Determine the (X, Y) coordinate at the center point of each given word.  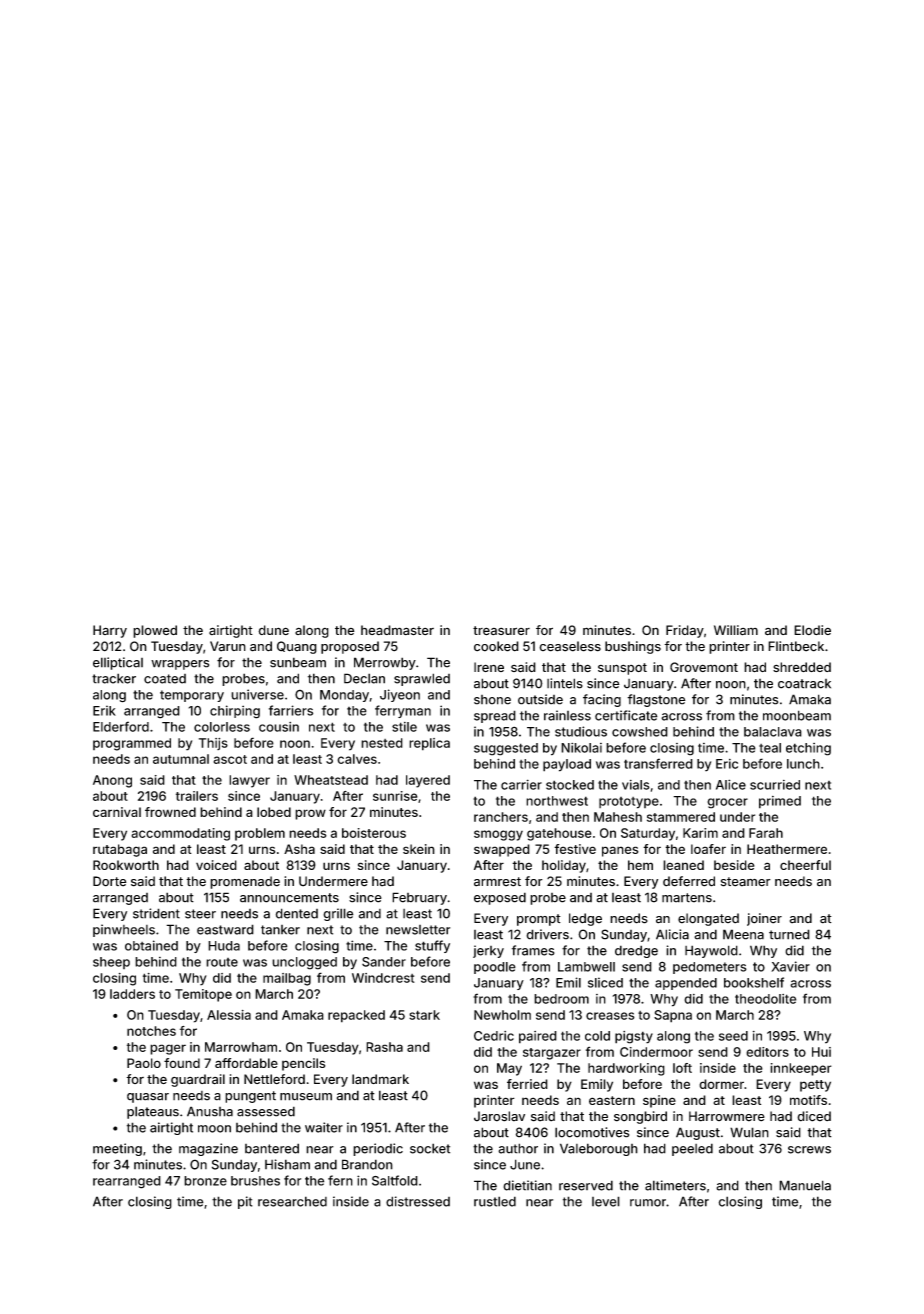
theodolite (765, 999)
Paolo (144, 1063)
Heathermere (787, 849)
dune (273, 630)
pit (245, 1202)
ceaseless (570, 646)
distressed (418, 1201)
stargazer (552, 1054)
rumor (648, 1203)
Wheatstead (331, 780)
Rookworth (126, 865)
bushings (633, 647)
